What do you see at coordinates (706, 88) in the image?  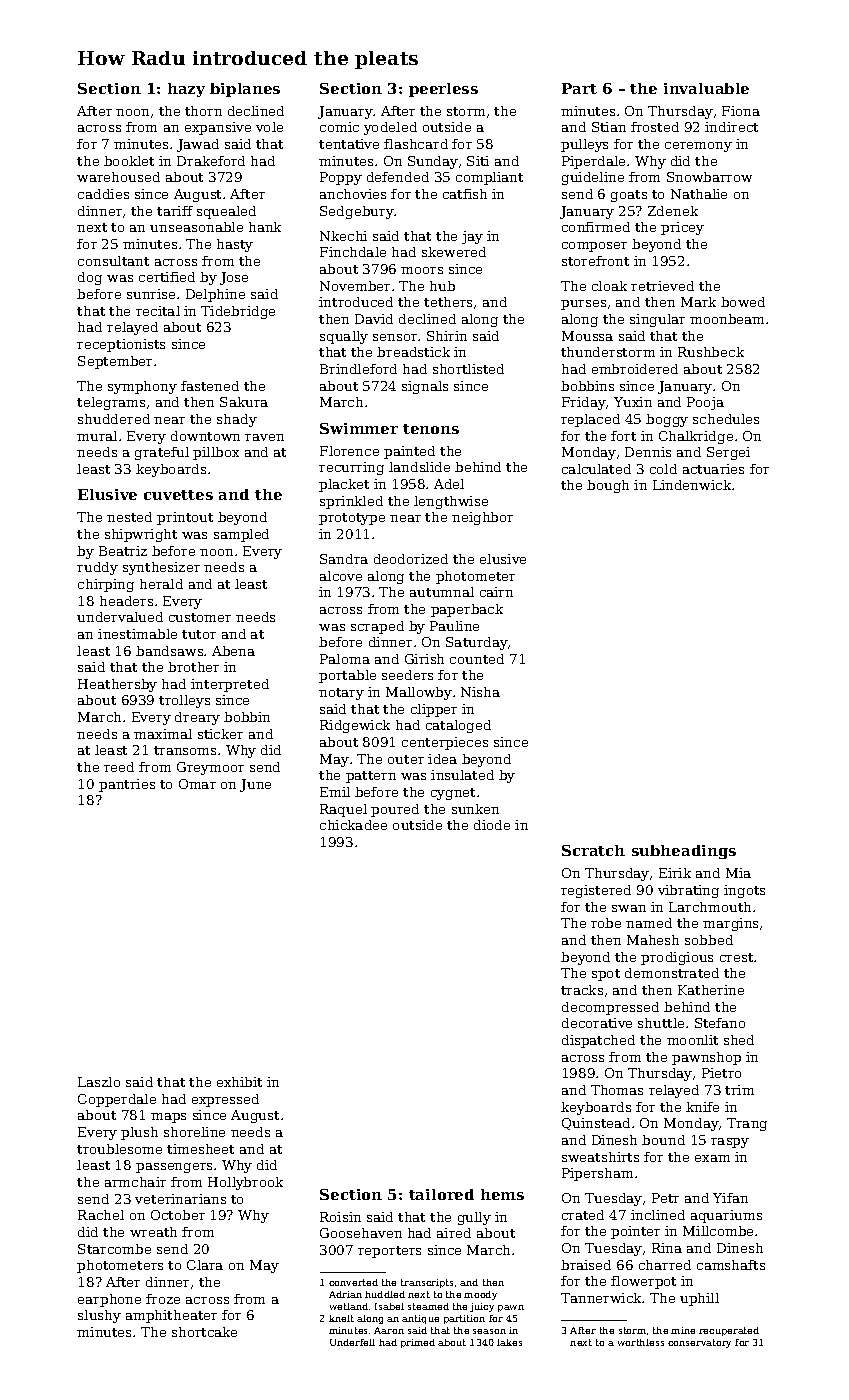 I see `invaluable` at bounding box center [706, 88].
